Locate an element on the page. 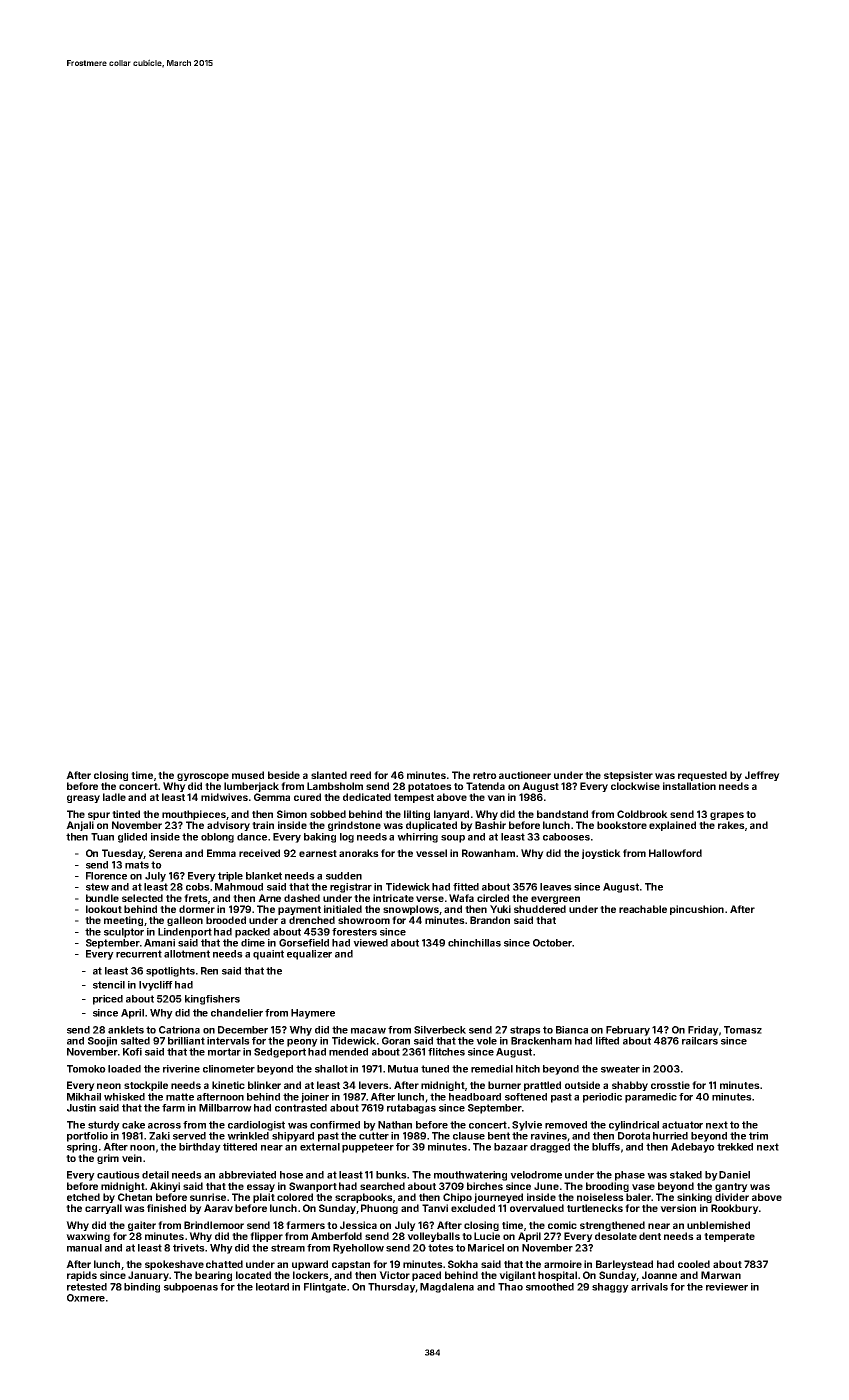  stepsister is located at coordinates (628, 776).
